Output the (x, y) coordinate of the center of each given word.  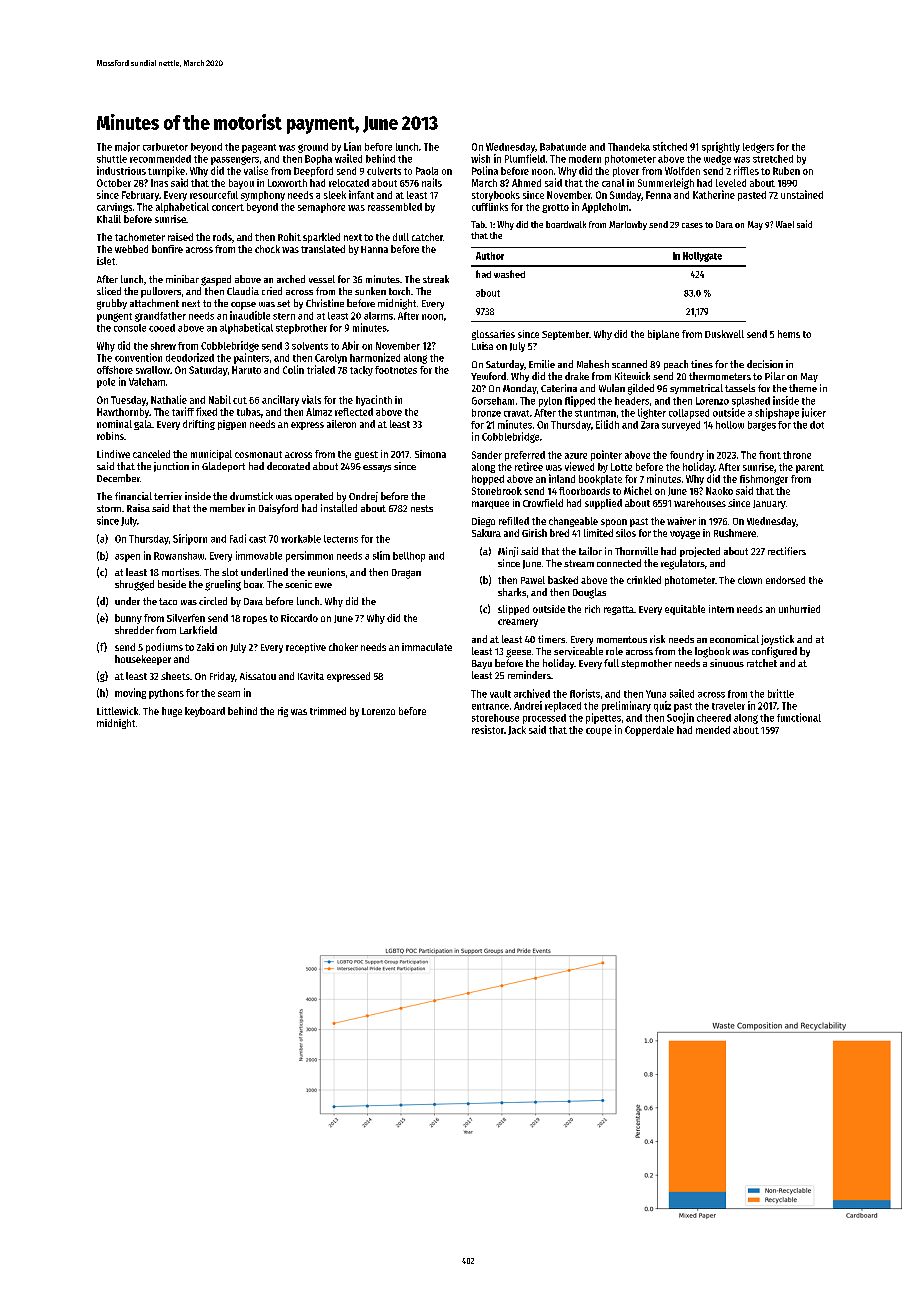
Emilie (542, 364)
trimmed (328, 711)
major (127, 147)
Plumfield (525, 158)
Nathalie (169, 399)
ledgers (758, 148)
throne (797, 455)
